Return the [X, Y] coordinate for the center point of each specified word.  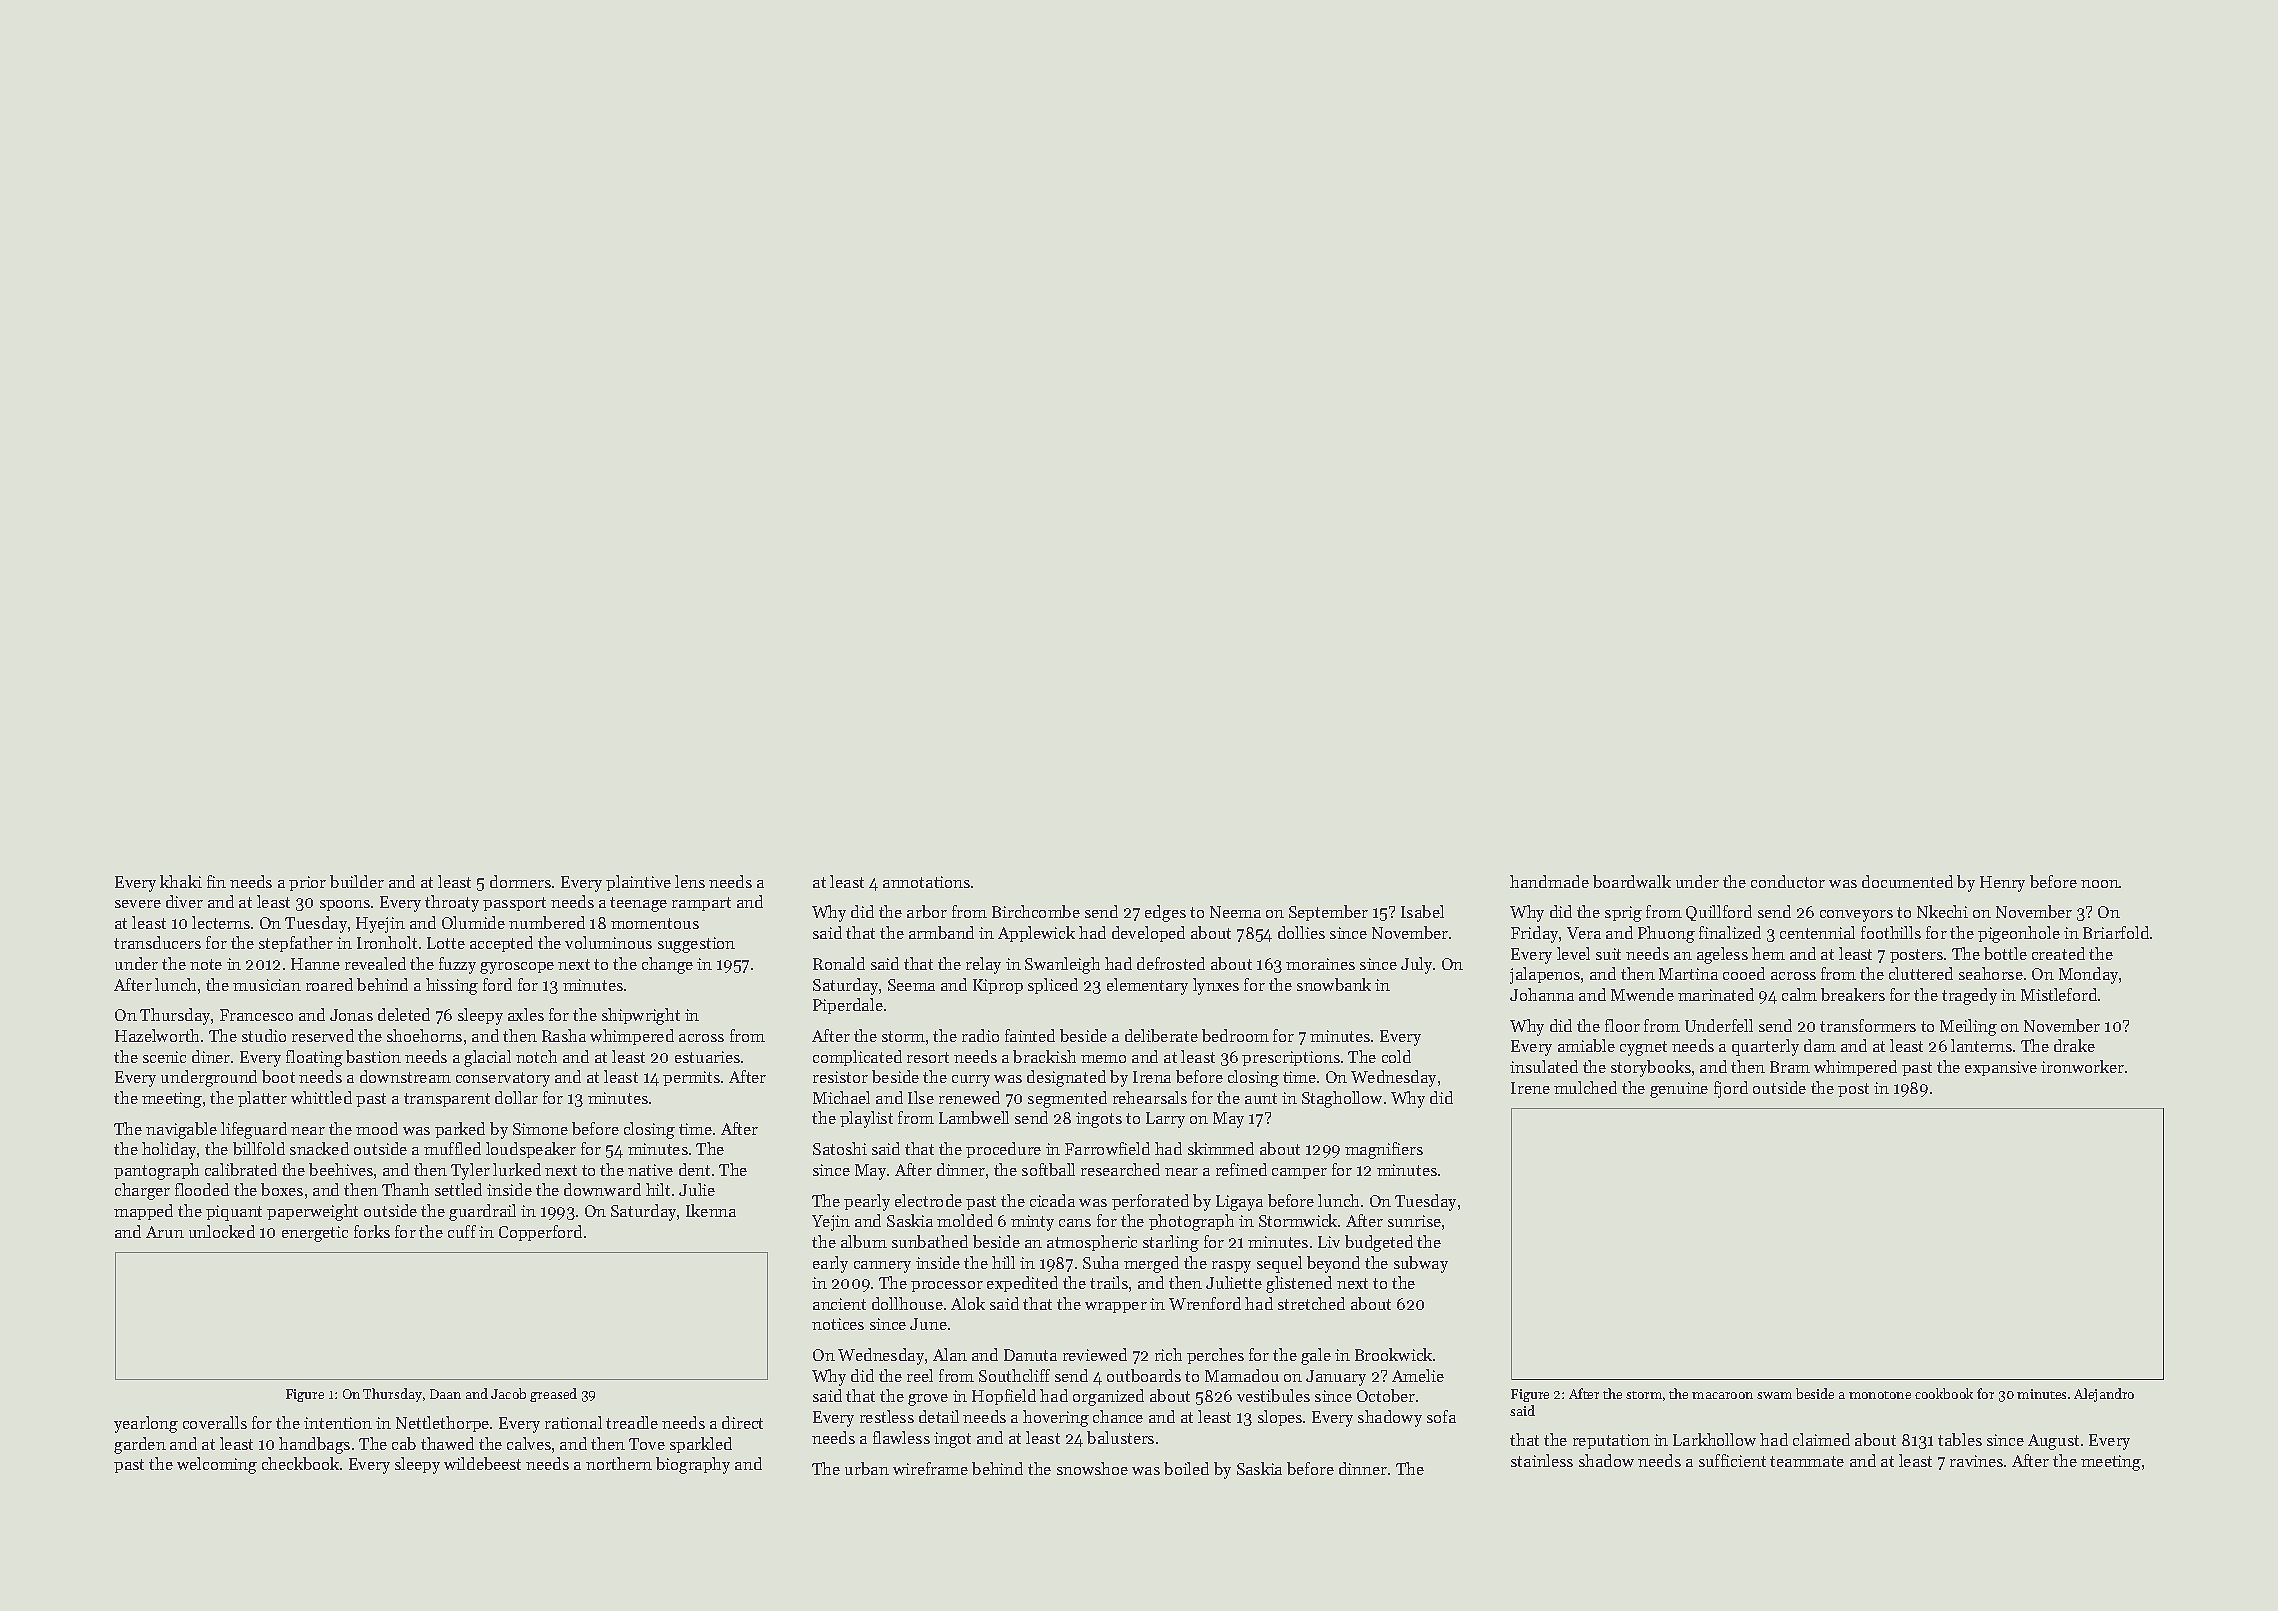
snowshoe [1092, 1468]
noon [2100, 884]
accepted [501, 944]
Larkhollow [1714, 1439]
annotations [926, 882]
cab [404, 1443]
